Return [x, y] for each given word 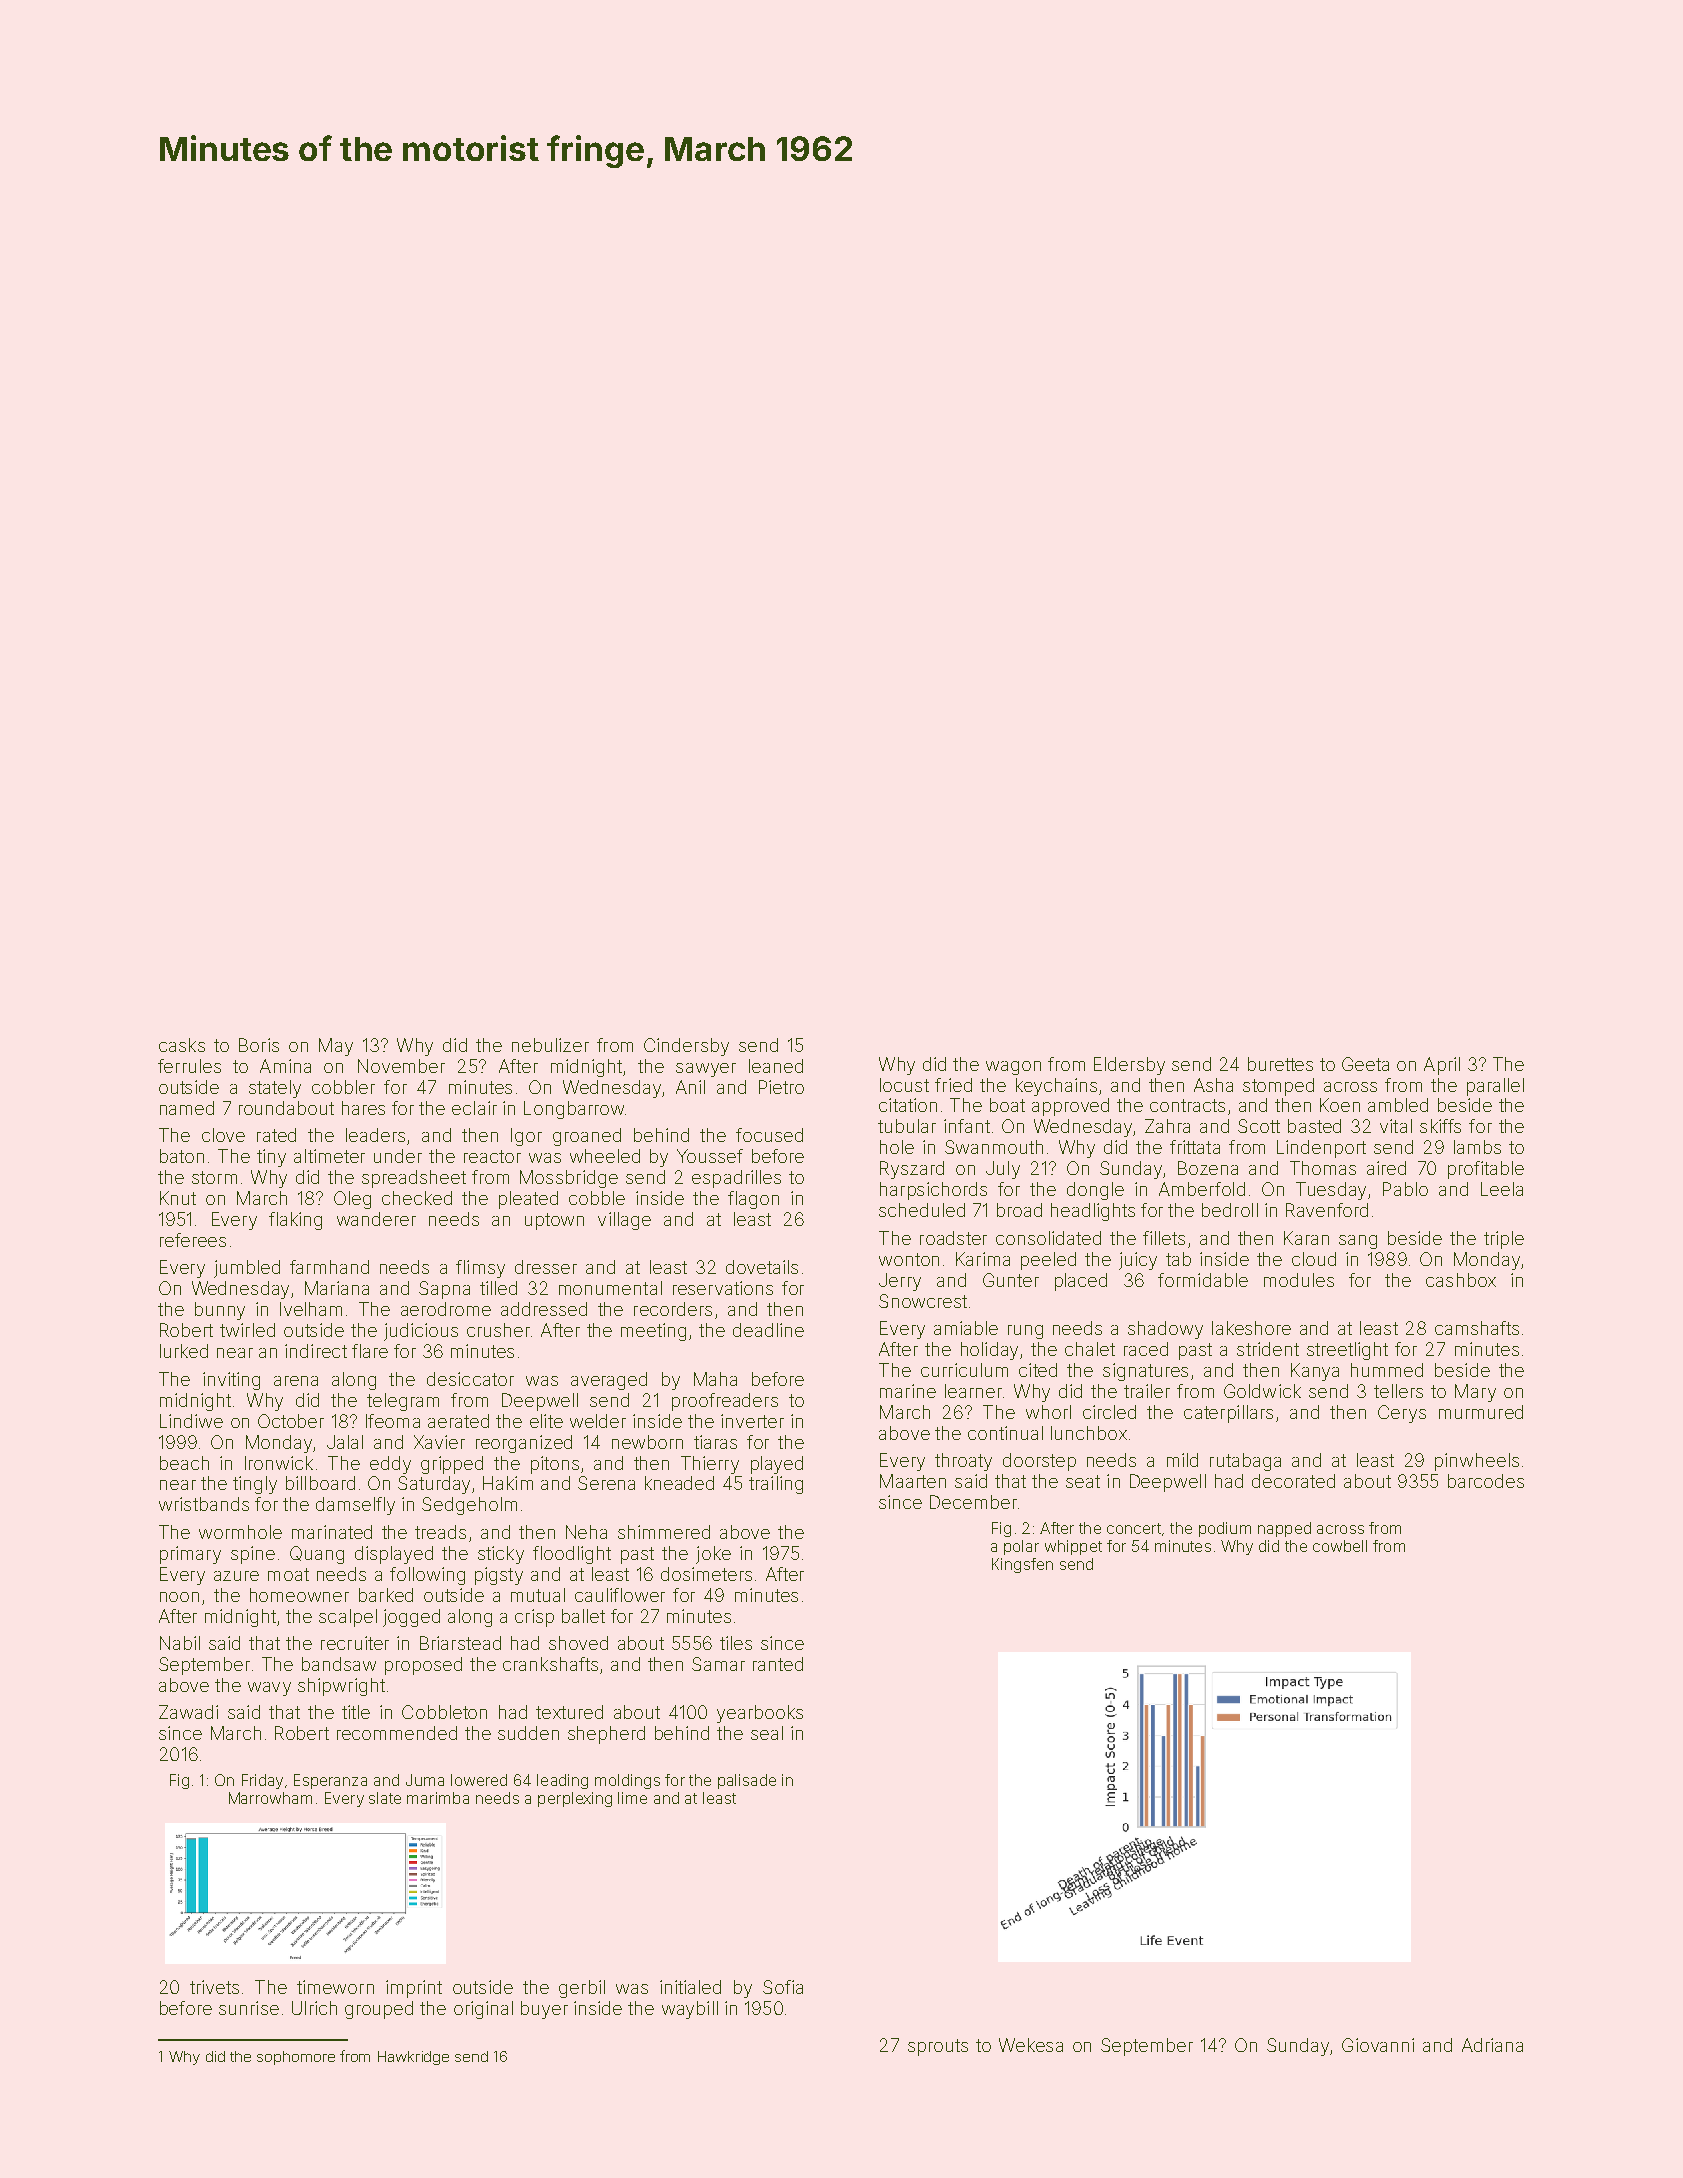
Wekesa [1031, 2045]
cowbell [1340, 1546]
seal [767, 1733]
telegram [403, 1402]
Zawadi [188, 1712]
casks [182, 1045]
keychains [1056, 1087]
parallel [1495, 1087]
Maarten [913, 1481]
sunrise [249, 2008]
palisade [747, 1781]
